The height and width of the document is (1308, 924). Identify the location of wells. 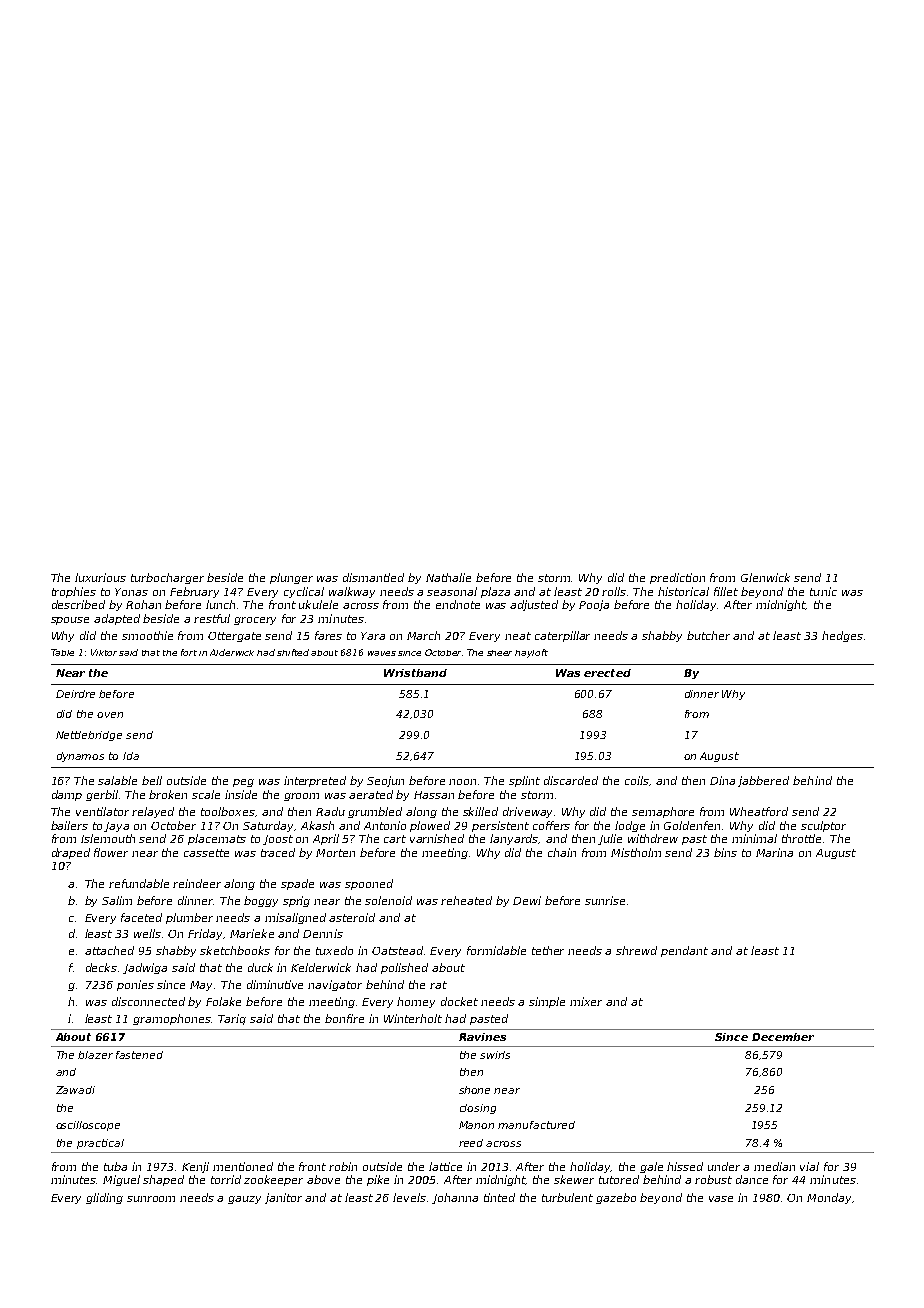
(147, 933).
